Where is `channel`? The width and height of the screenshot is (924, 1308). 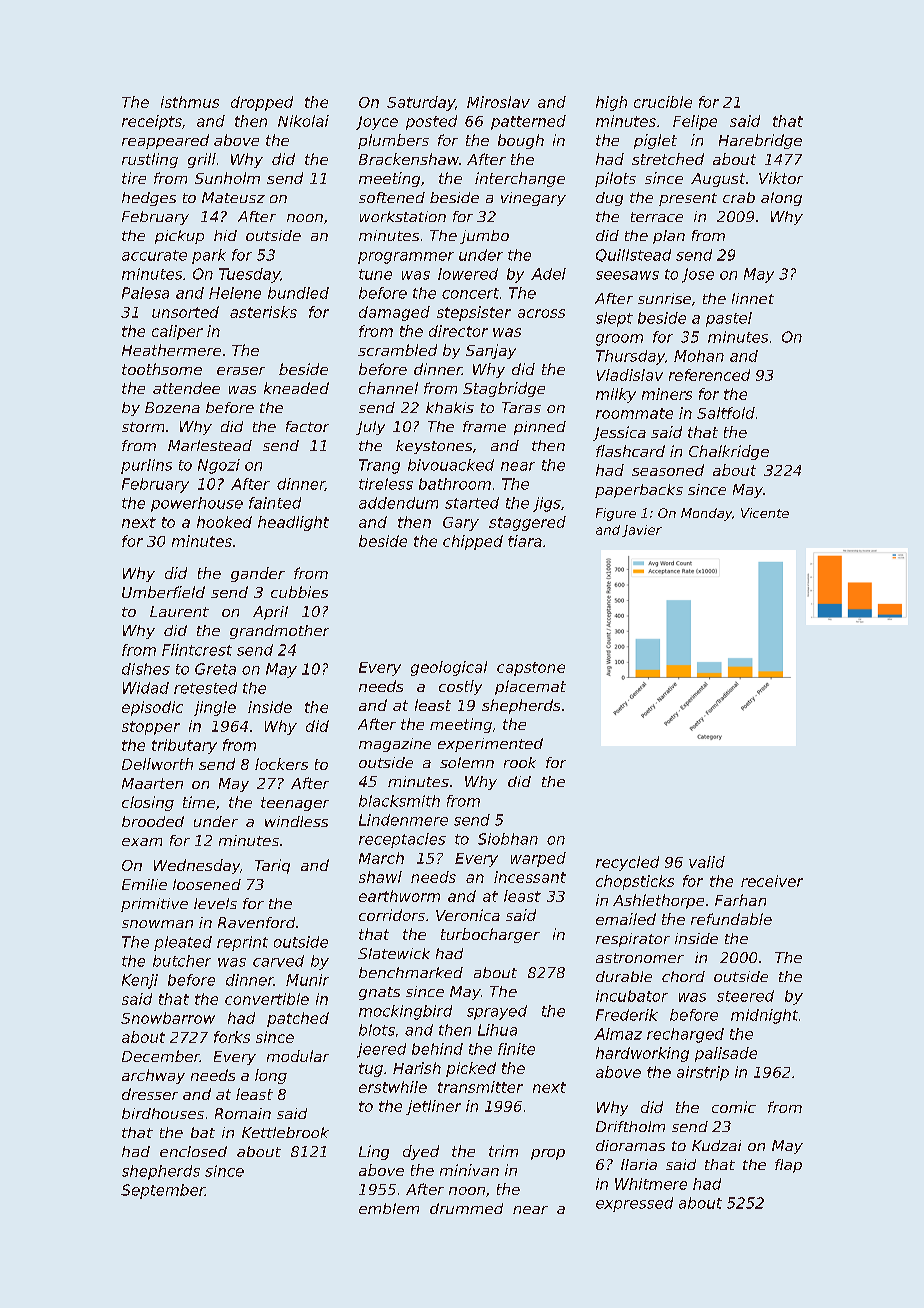
channel is located at coordinates (388, 388).
